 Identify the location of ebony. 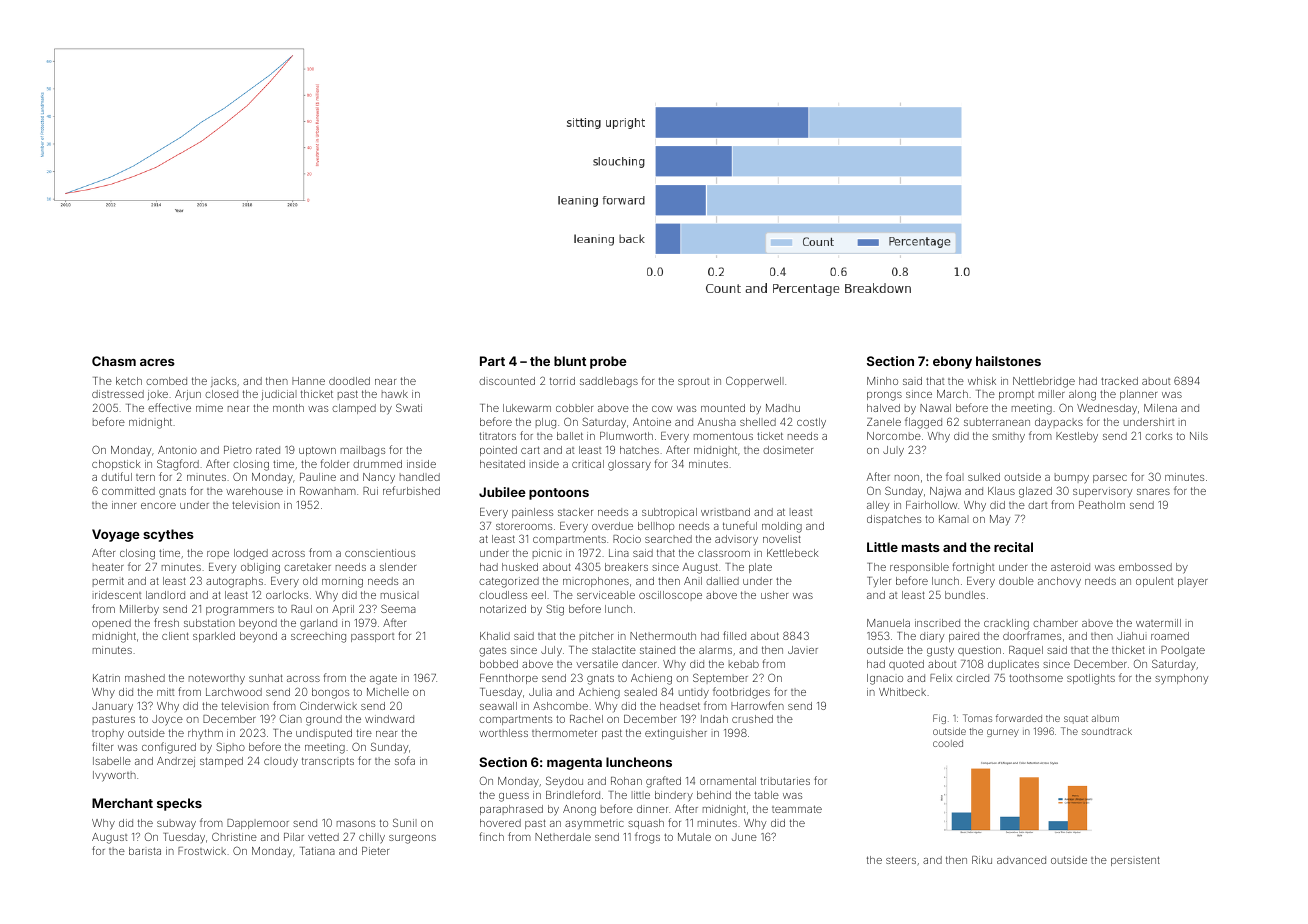
(952, 362).
